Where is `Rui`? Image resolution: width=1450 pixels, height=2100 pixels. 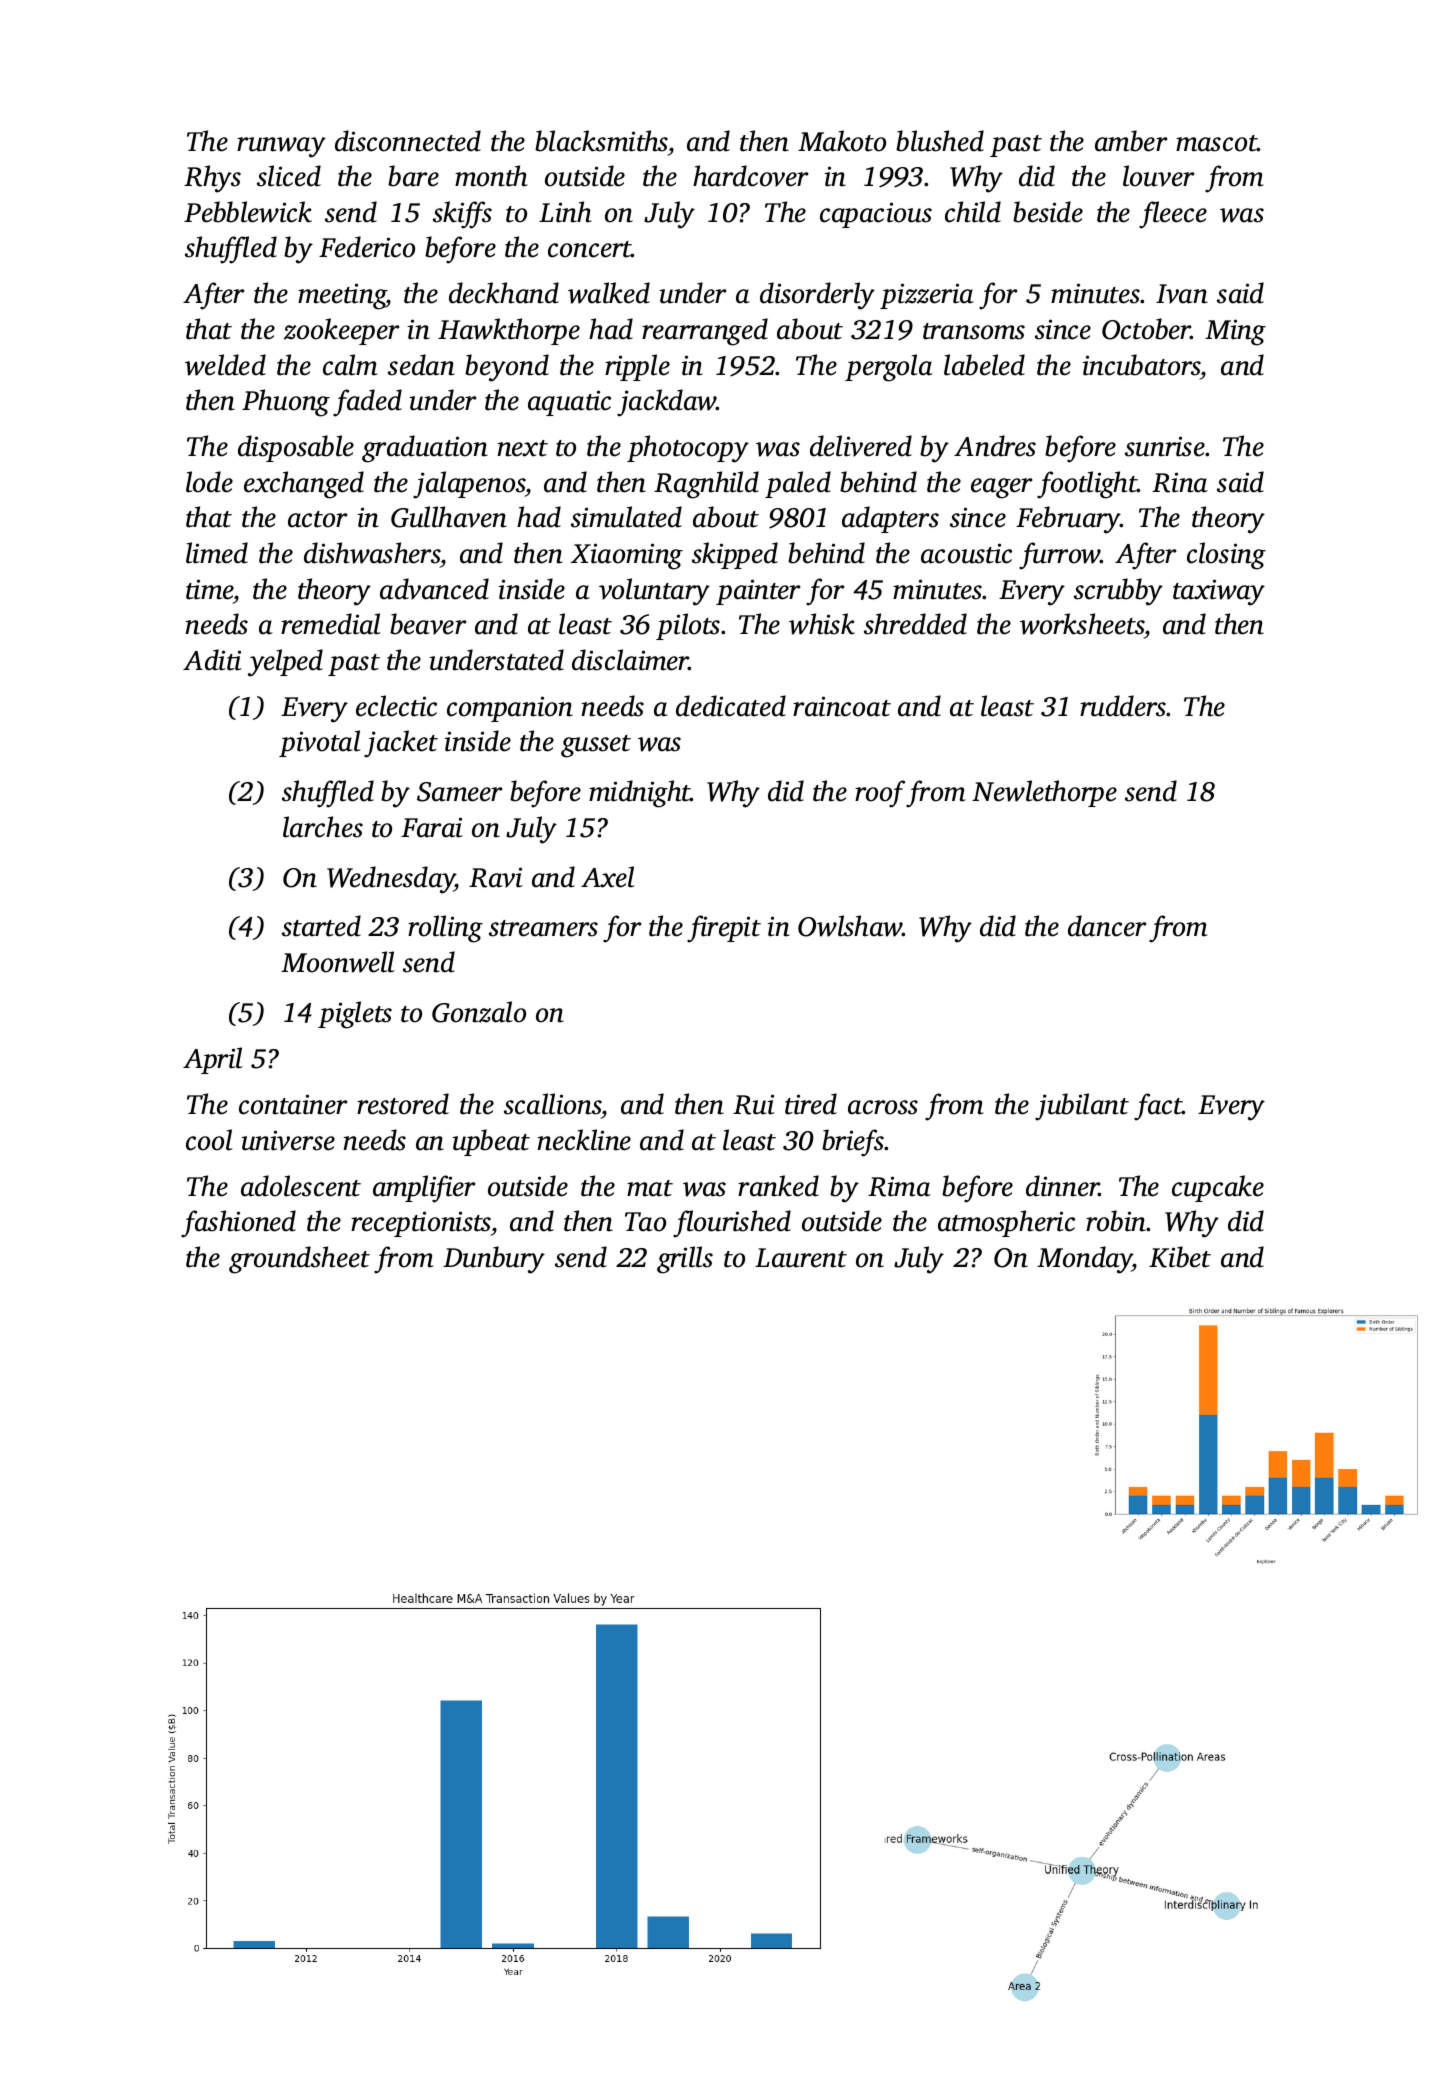
Rui is located at coordinates (754, 1104).
